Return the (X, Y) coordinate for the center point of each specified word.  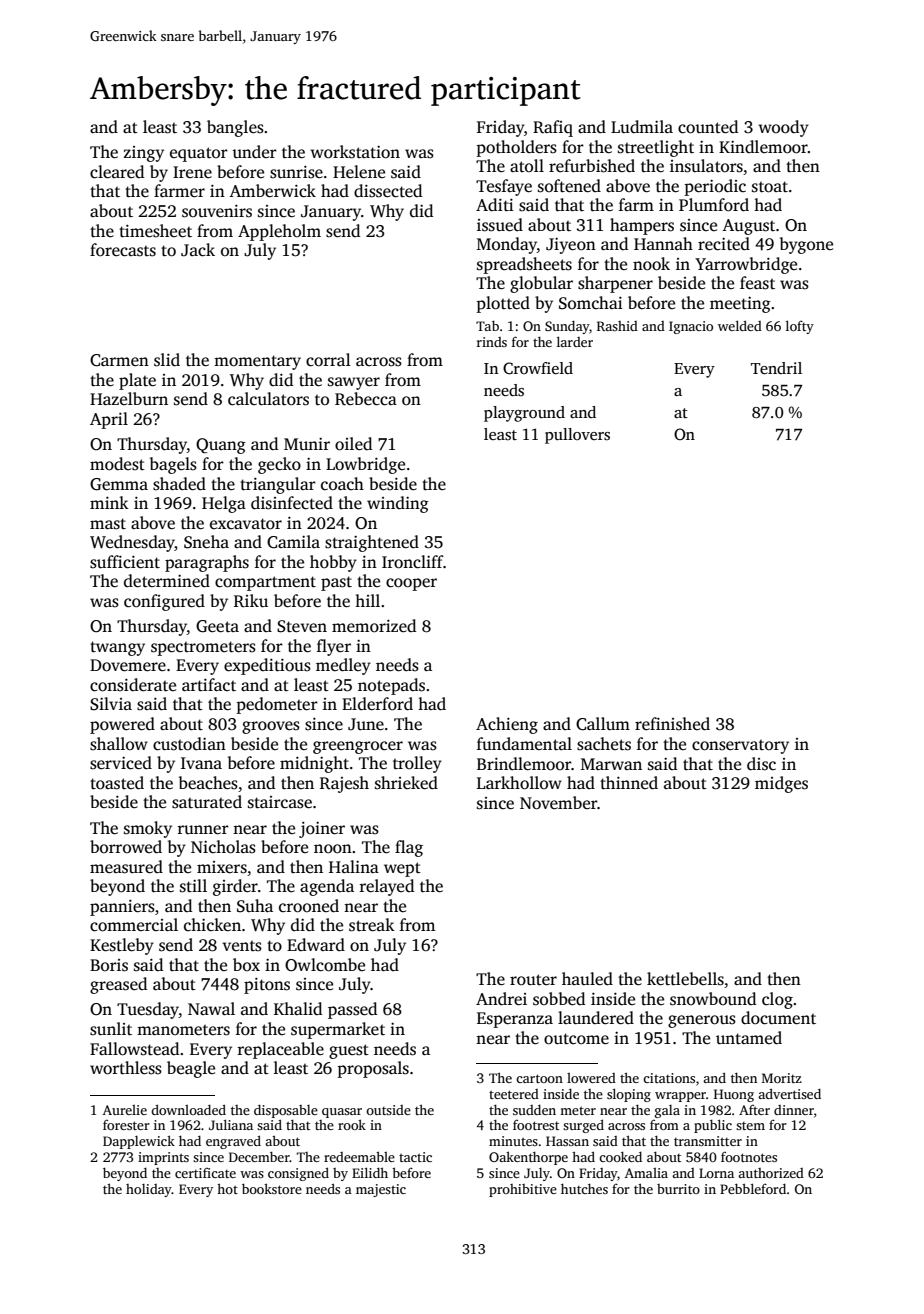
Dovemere (128, 665)
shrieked (406, 783)
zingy (144, 154)
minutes (513, 1141)
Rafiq (553, 128)
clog (777, 1000)
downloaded (188, 1109)
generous (702, 1021)
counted (708, 127)
